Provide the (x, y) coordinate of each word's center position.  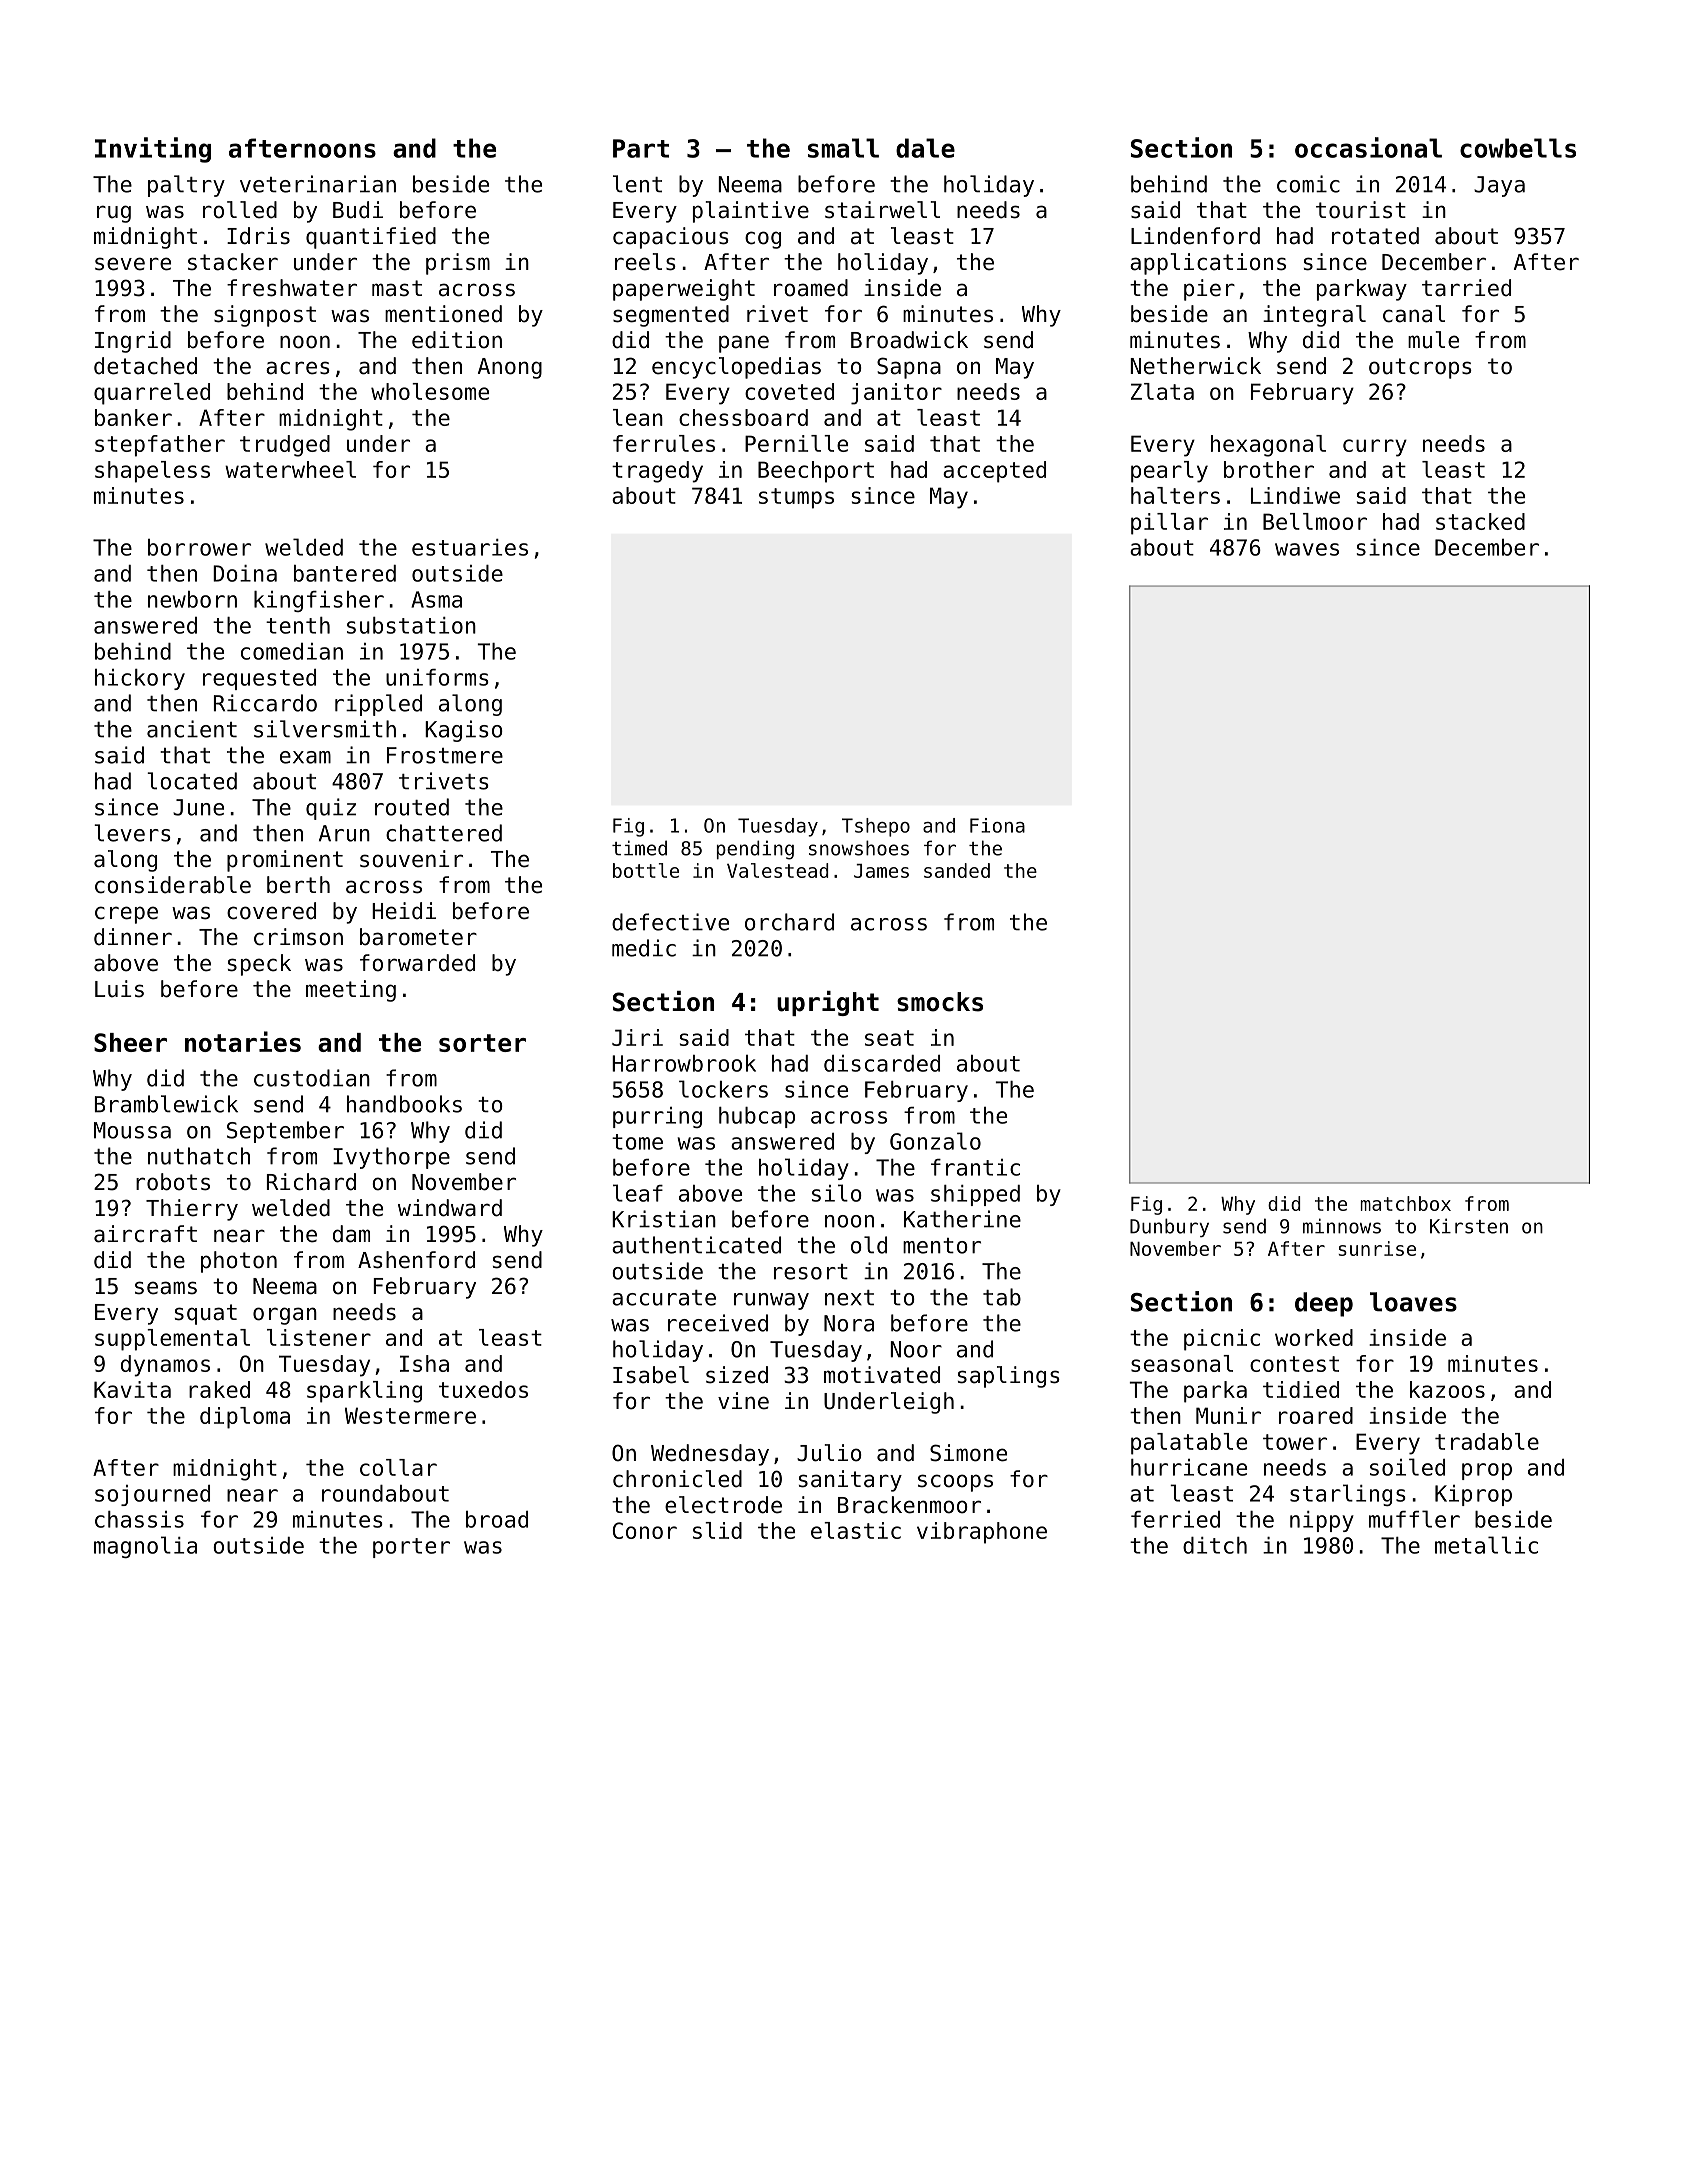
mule (1433, 340)
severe (133, 264)
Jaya (1499, 186)
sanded (957, 870)
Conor (645, 1530)
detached (145, 366)
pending (755, 850)
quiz (331, 809)
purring (657, 1117)
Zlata (1162, 391)
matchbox (1406, 1203)
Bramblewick (166, 1104)
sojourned (152, 1495)
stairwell (882, 210)
